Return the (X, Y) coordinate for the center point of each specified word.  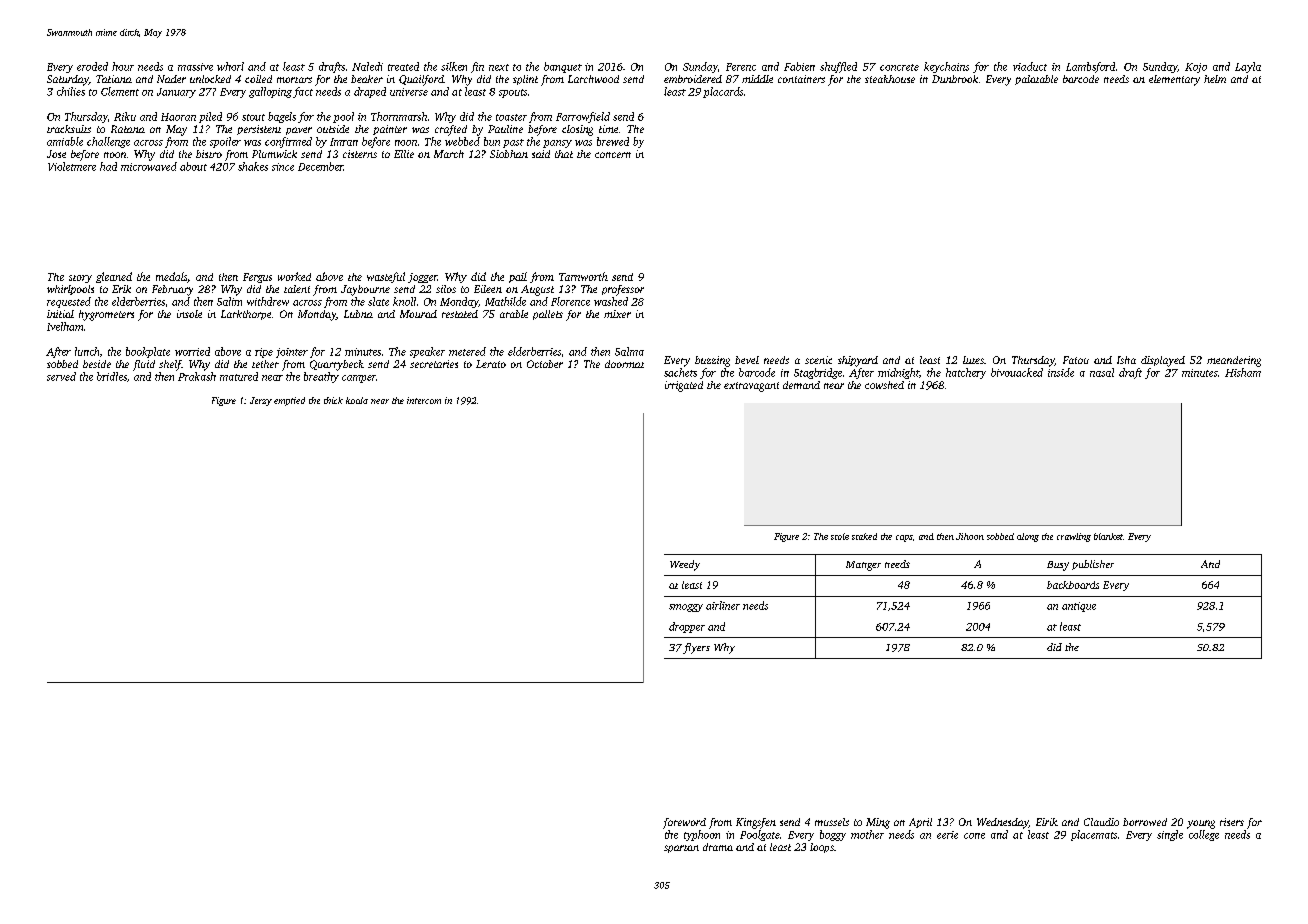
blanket (1108, 536)
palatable (1036, 80)
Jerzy (261, 401)
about (193, 166)
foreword (684, 823)
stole (840, 536)
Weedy (685, 565)
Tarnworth (583, 276)
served (61, 376)
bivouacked (1017, 372)
